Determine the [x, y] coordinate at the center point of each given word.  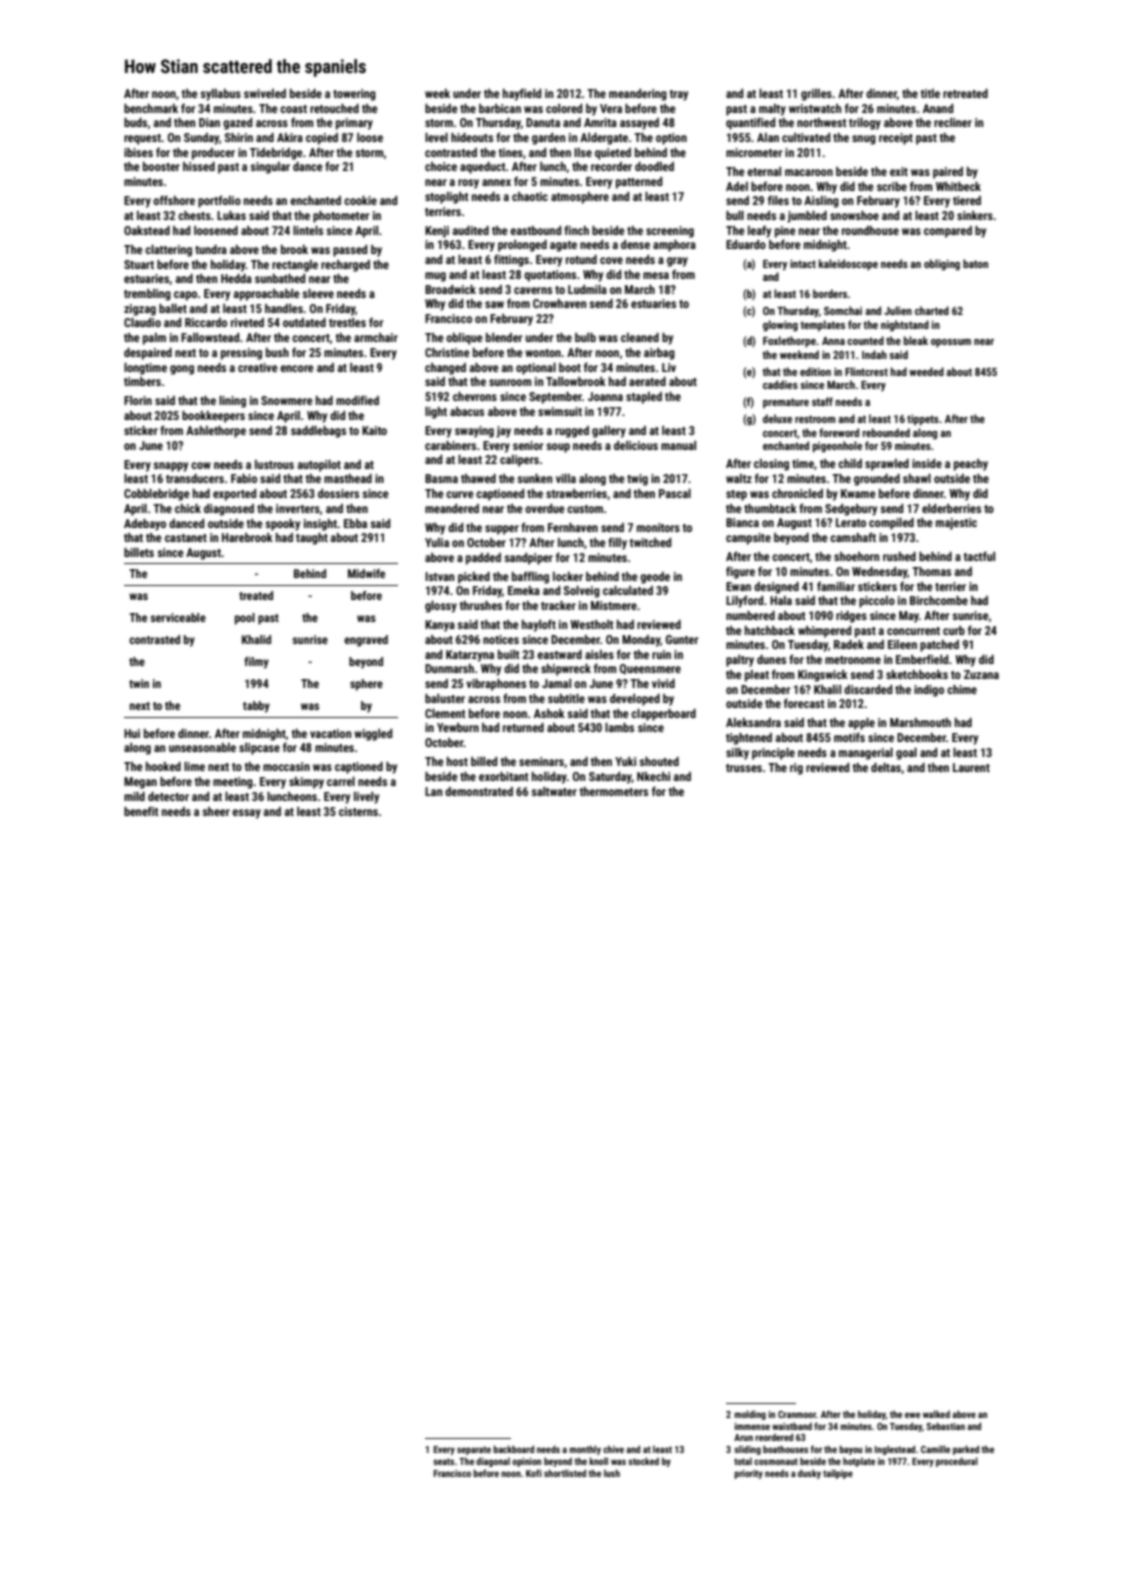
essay [246, 814]
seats [443, 1461]
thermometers [614, 791]
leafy [759, 231]
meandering [638, 95]
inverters [298, 508]
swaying [474, 432]
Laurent [971, 767]
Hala [781, 600]
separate [474, 1450]
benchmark [151, 108]
